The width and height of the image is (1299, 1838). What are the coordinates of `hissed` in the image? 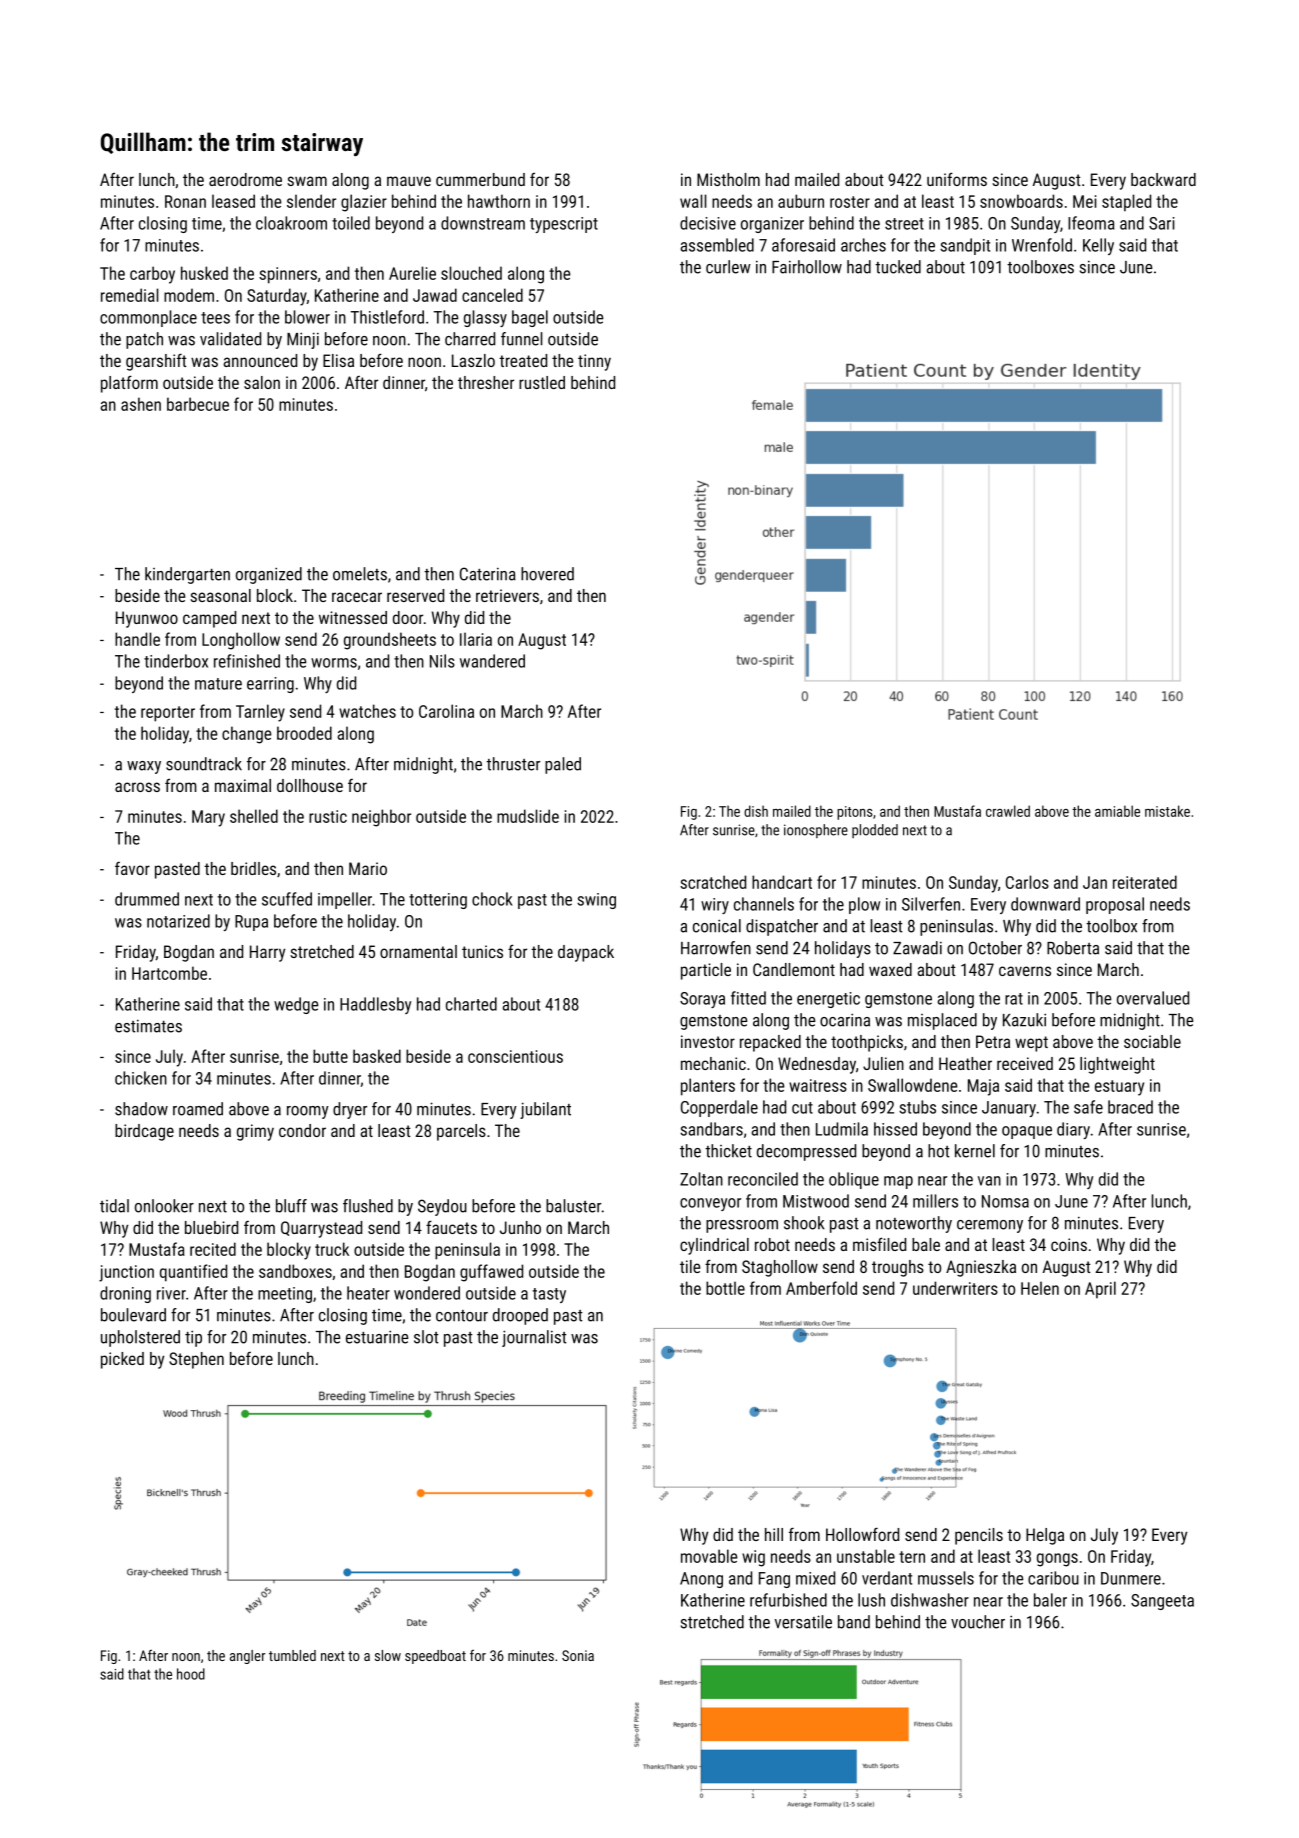 It's located at (895, 1129).
